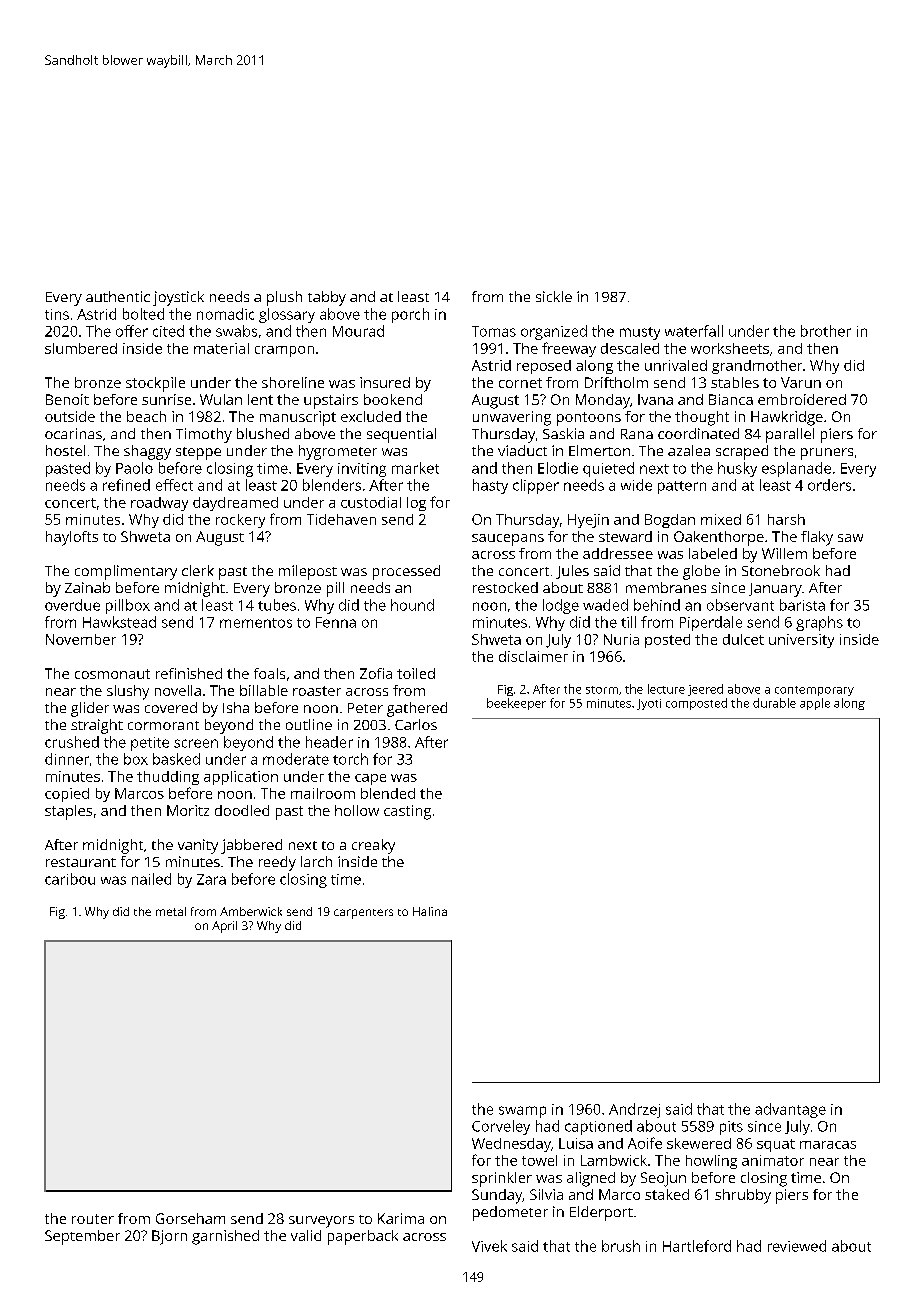 The width and height of the document is (924, 1308). I want to click on haylofts, so click(72, 538).
